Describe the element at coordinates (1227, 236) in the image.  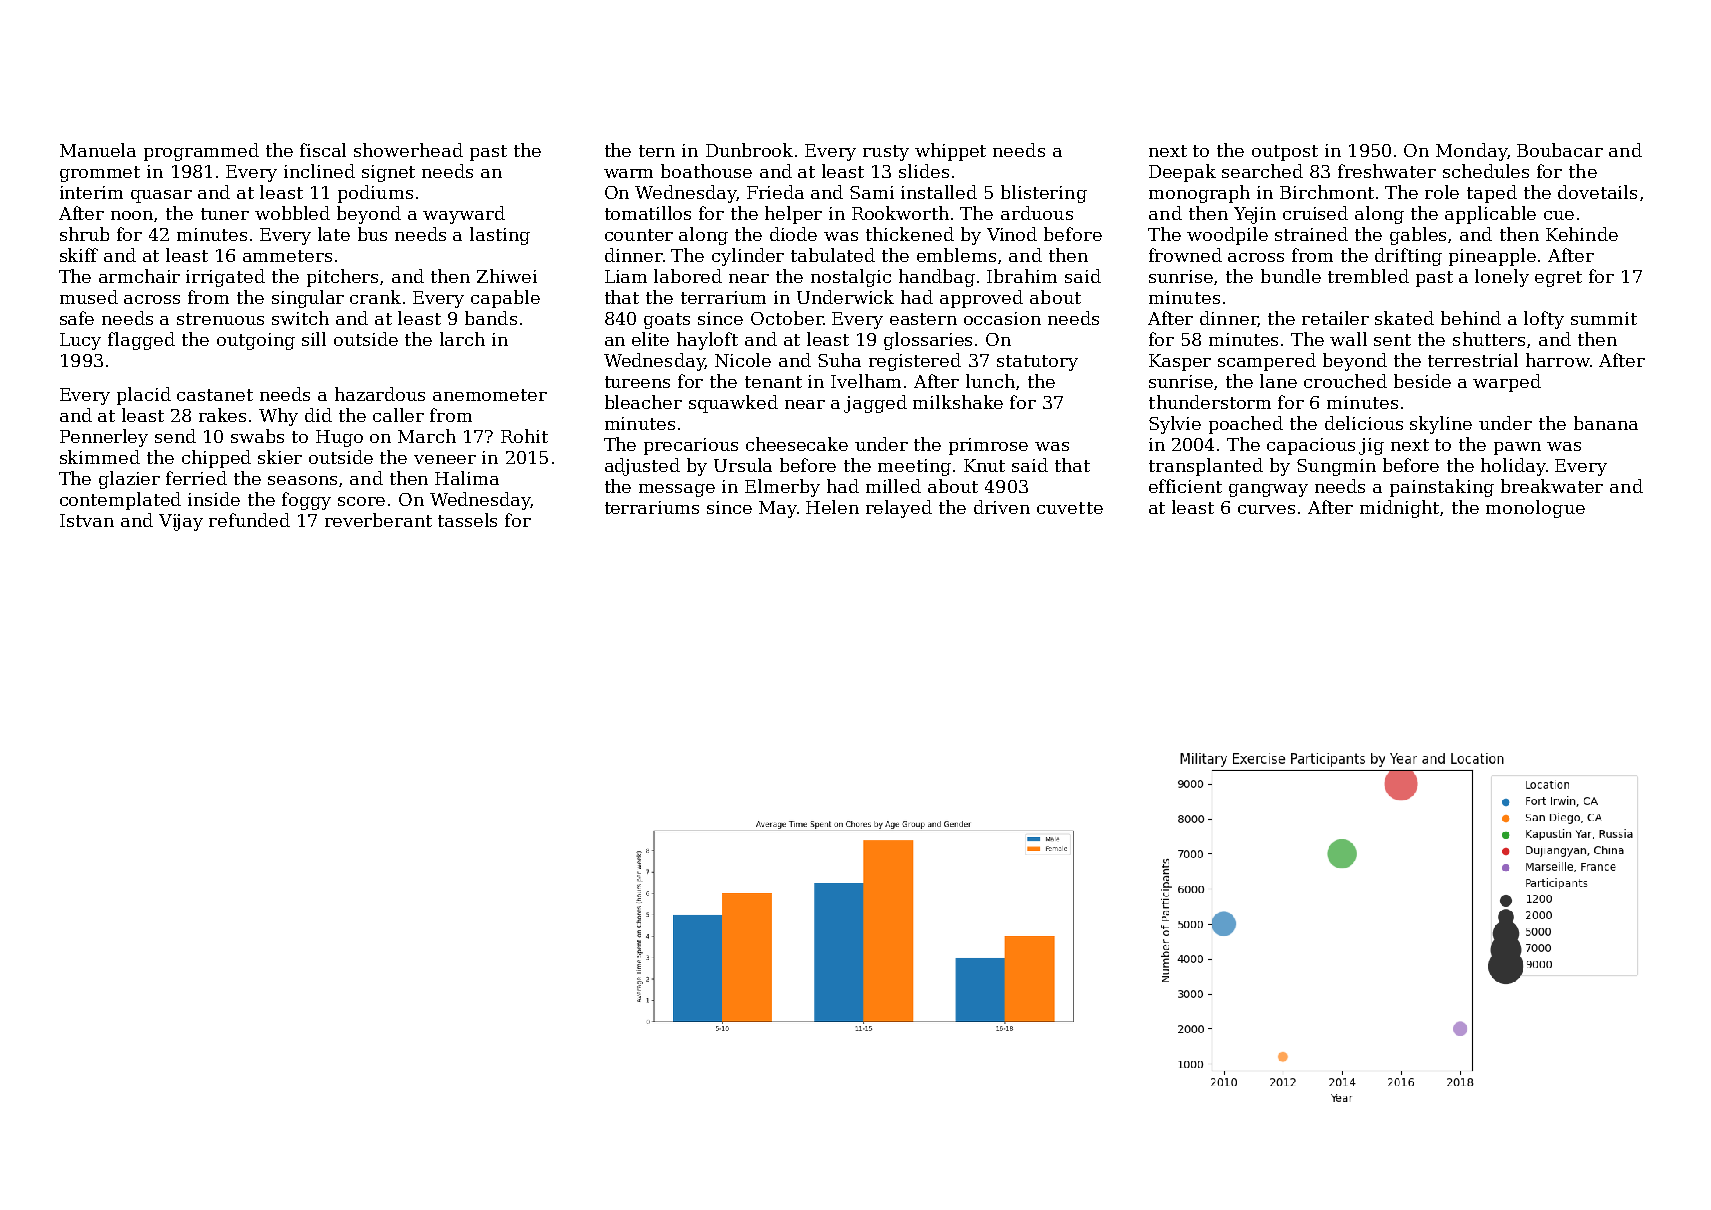
I see `woodpile` at that location.
